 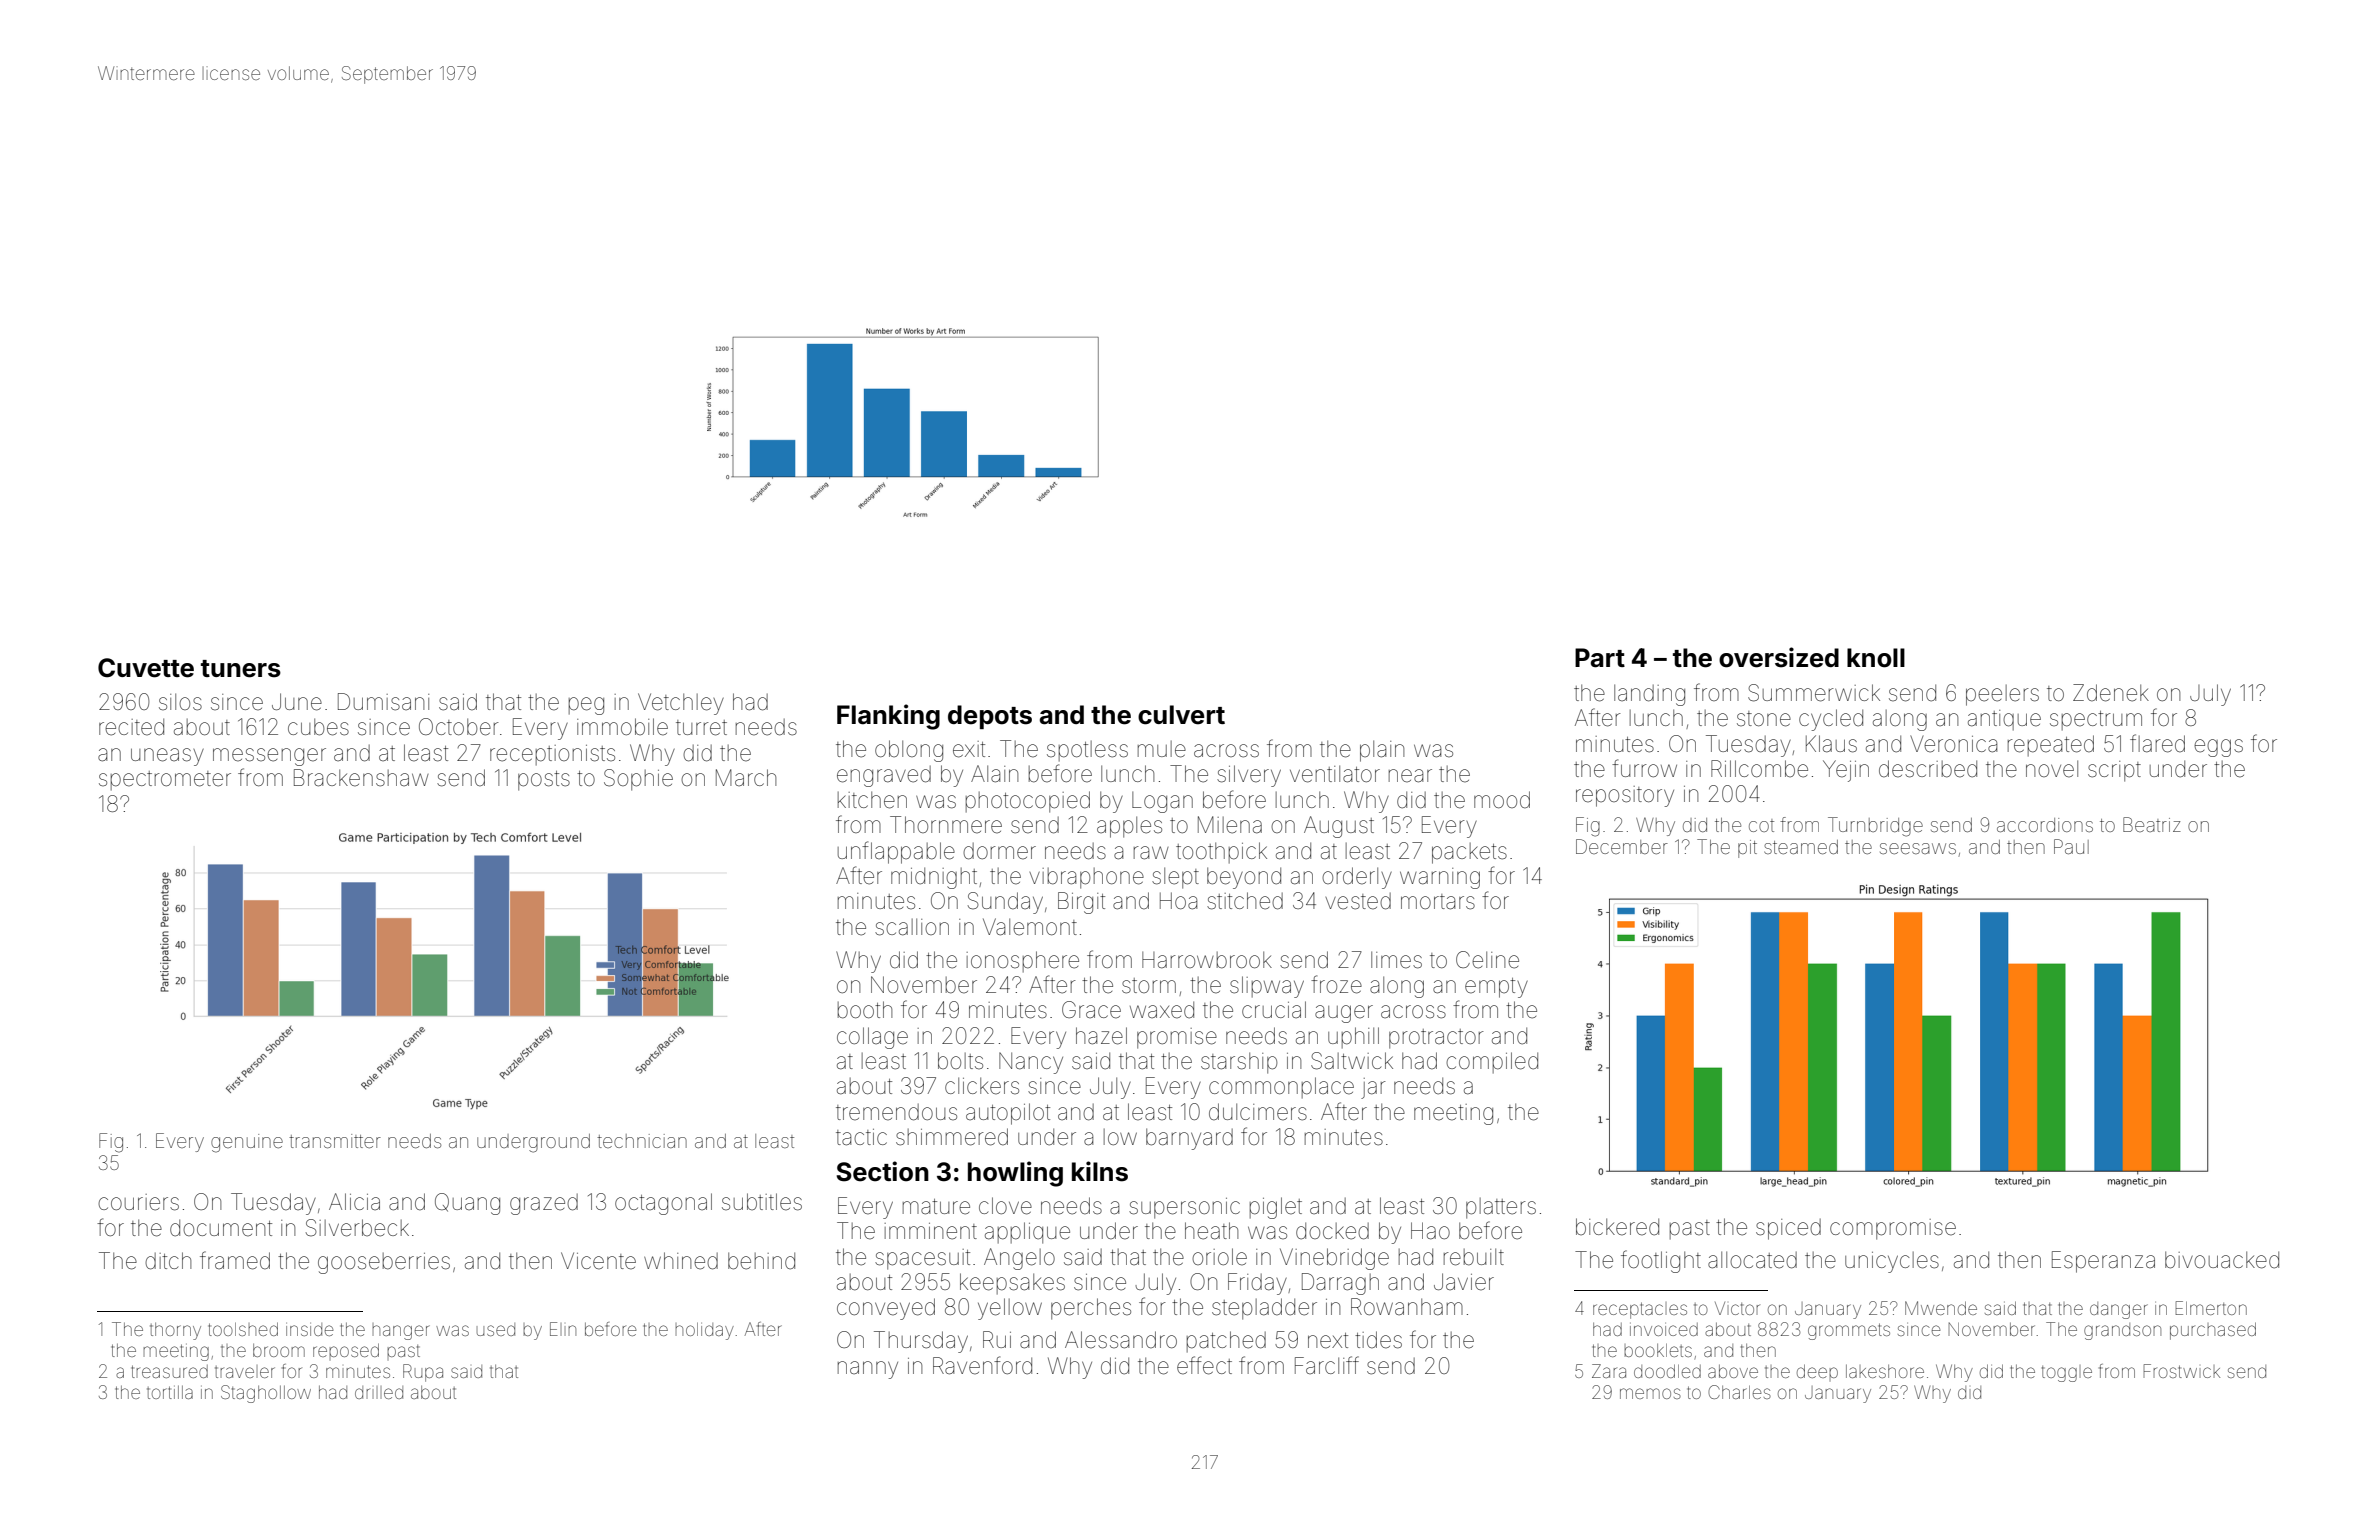 What do you see at coordinates (868, 1370) in the page?
I see `nanny` at bounding box center [868, 1370].
